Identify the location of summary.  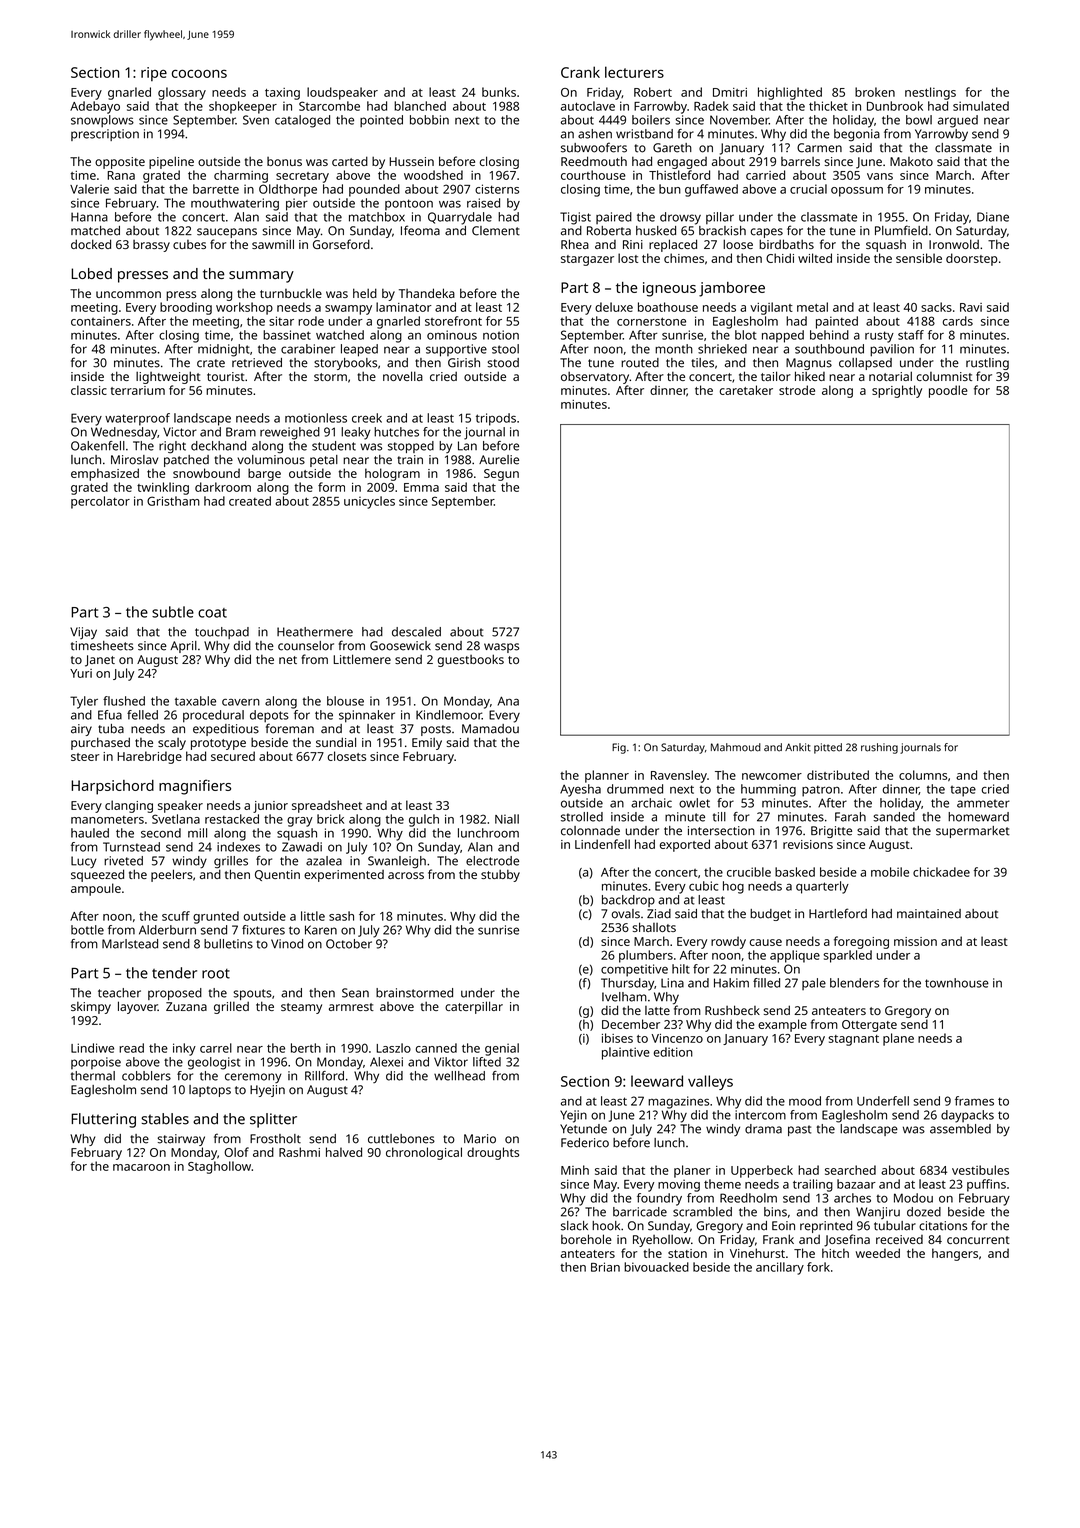
(261, 277).
